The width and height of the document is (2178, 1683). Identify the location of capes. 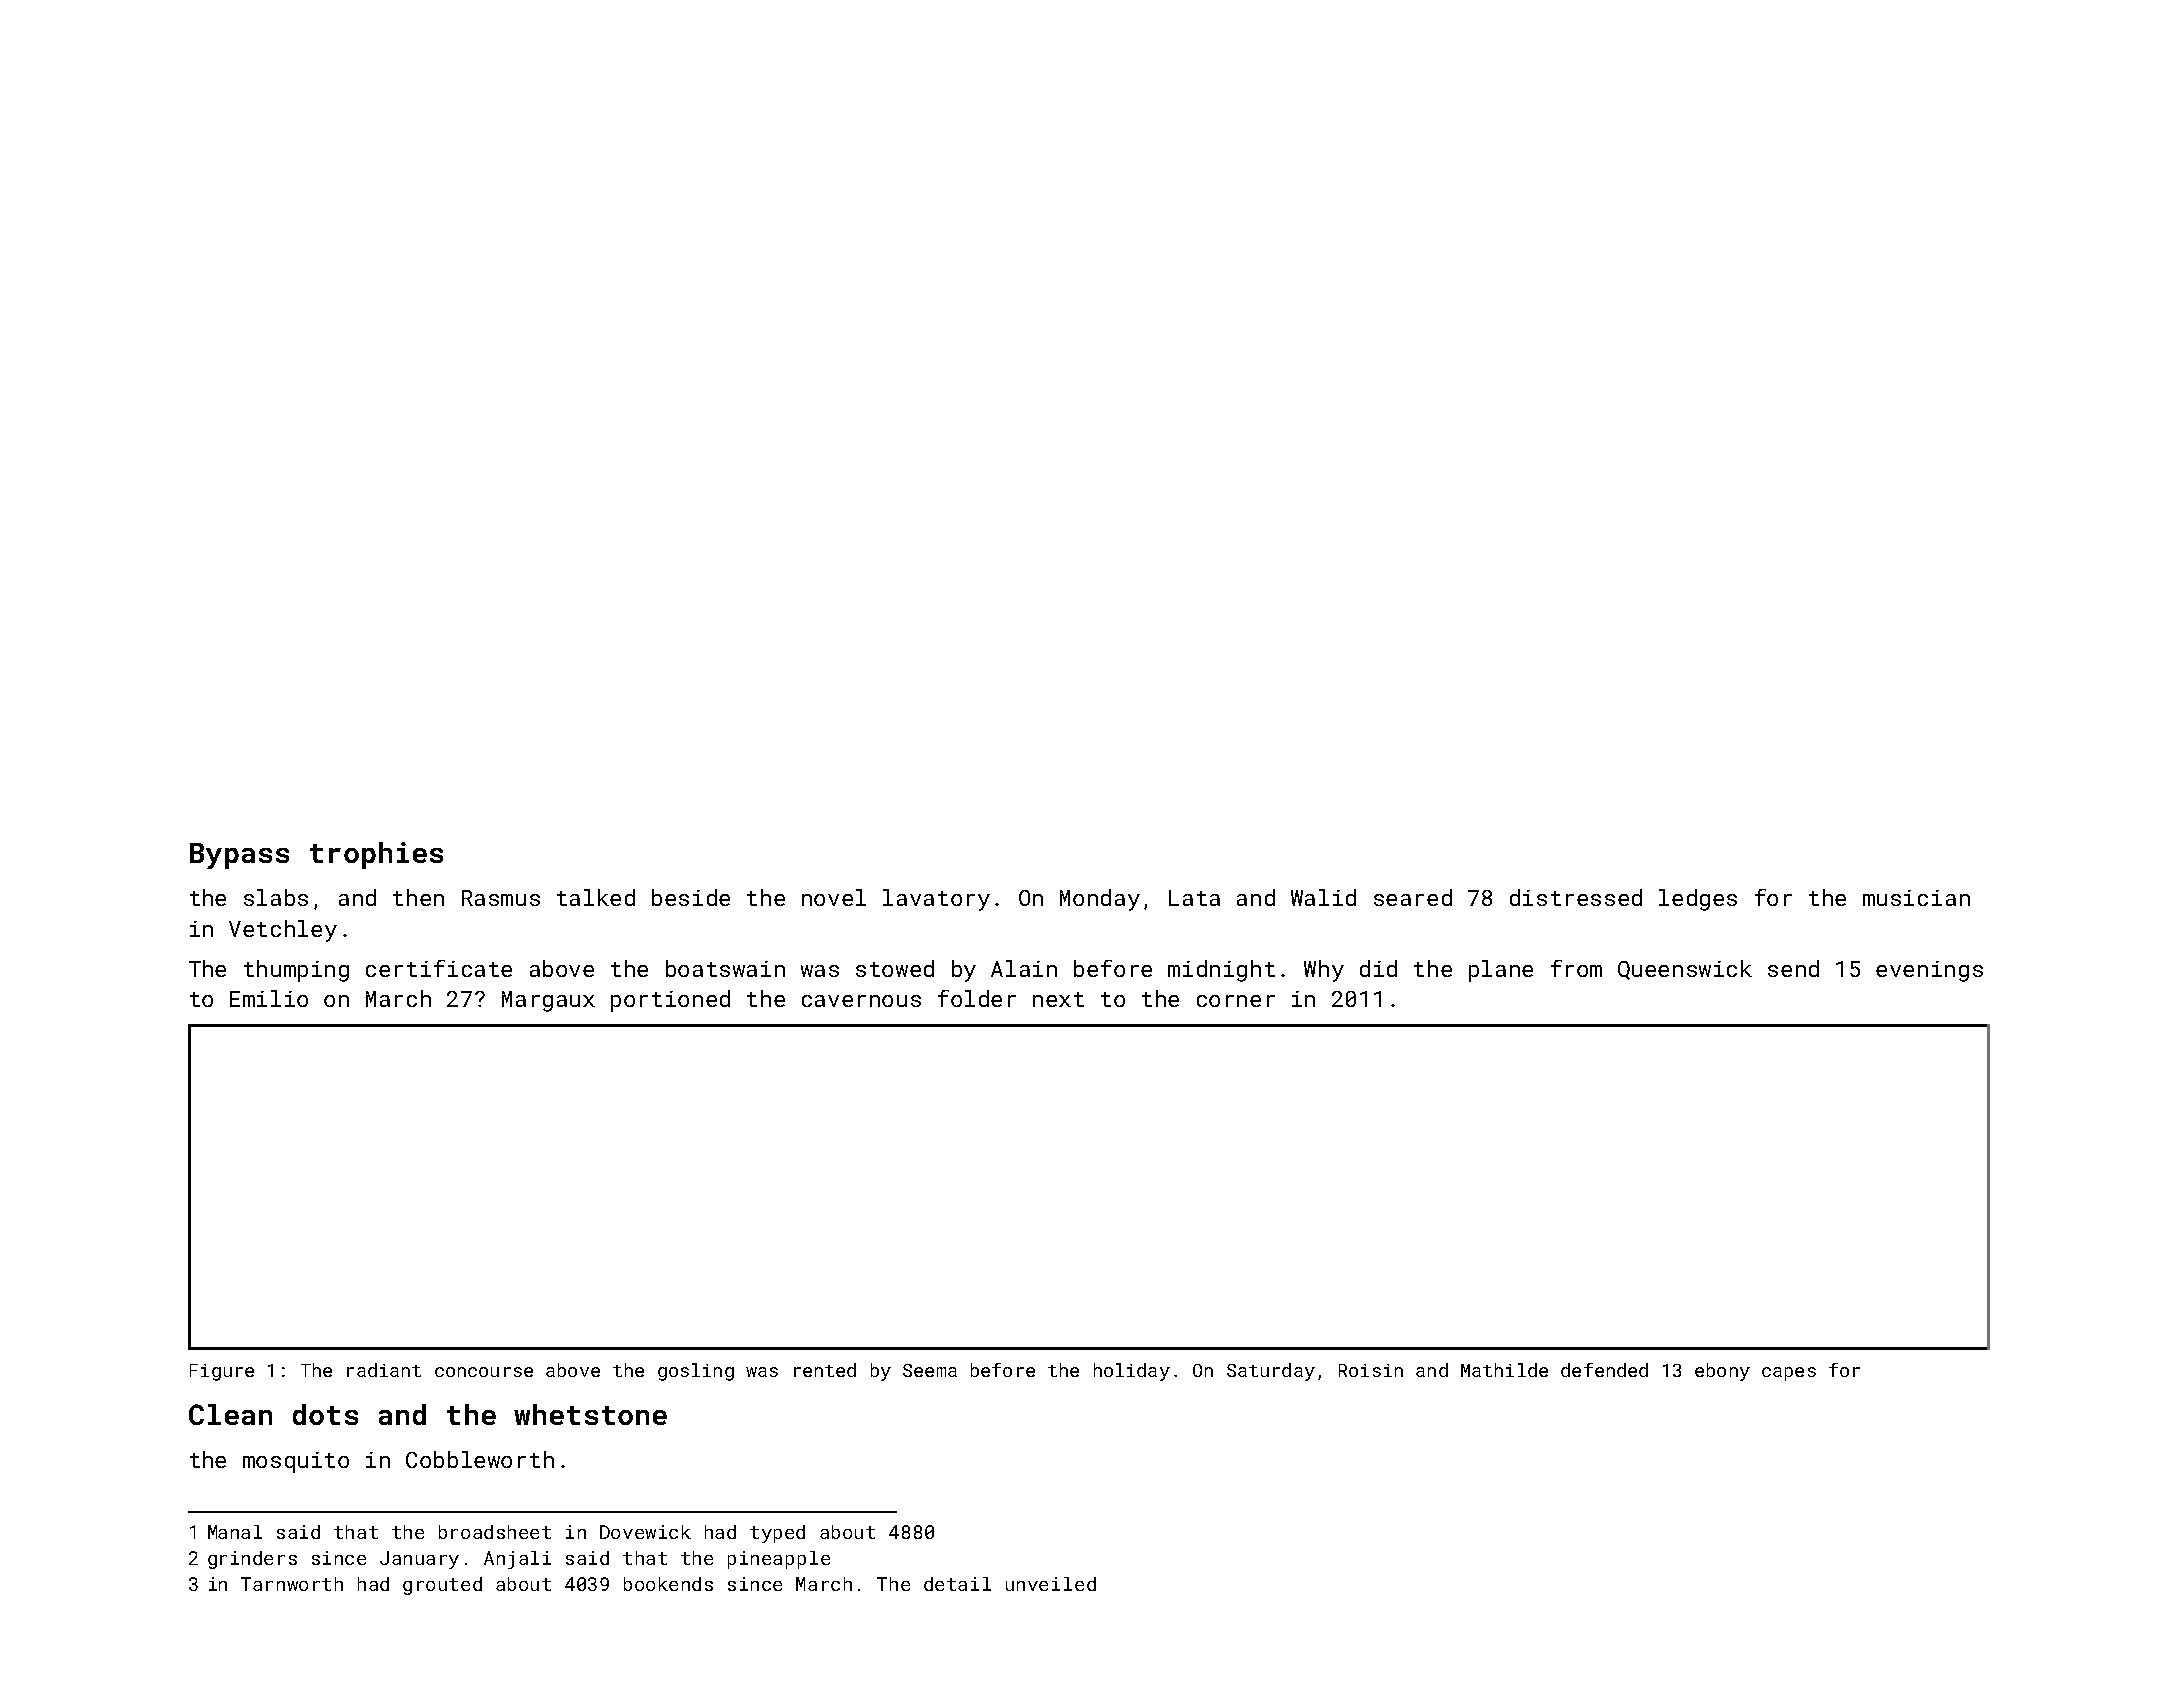
(1789, 1374).
